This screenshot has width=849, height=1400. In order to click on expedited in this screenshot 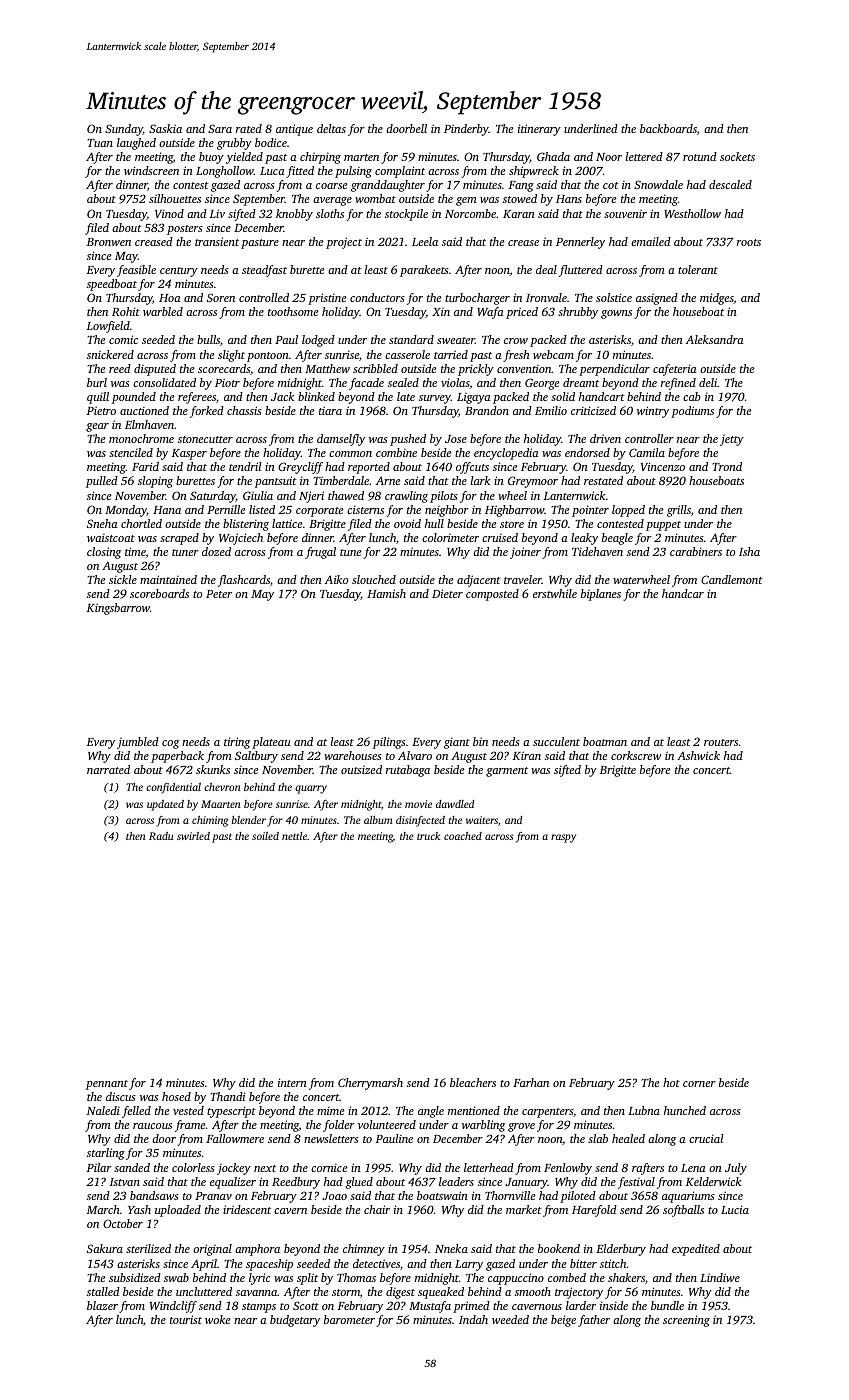, I will do `click(696, 1250)`.
